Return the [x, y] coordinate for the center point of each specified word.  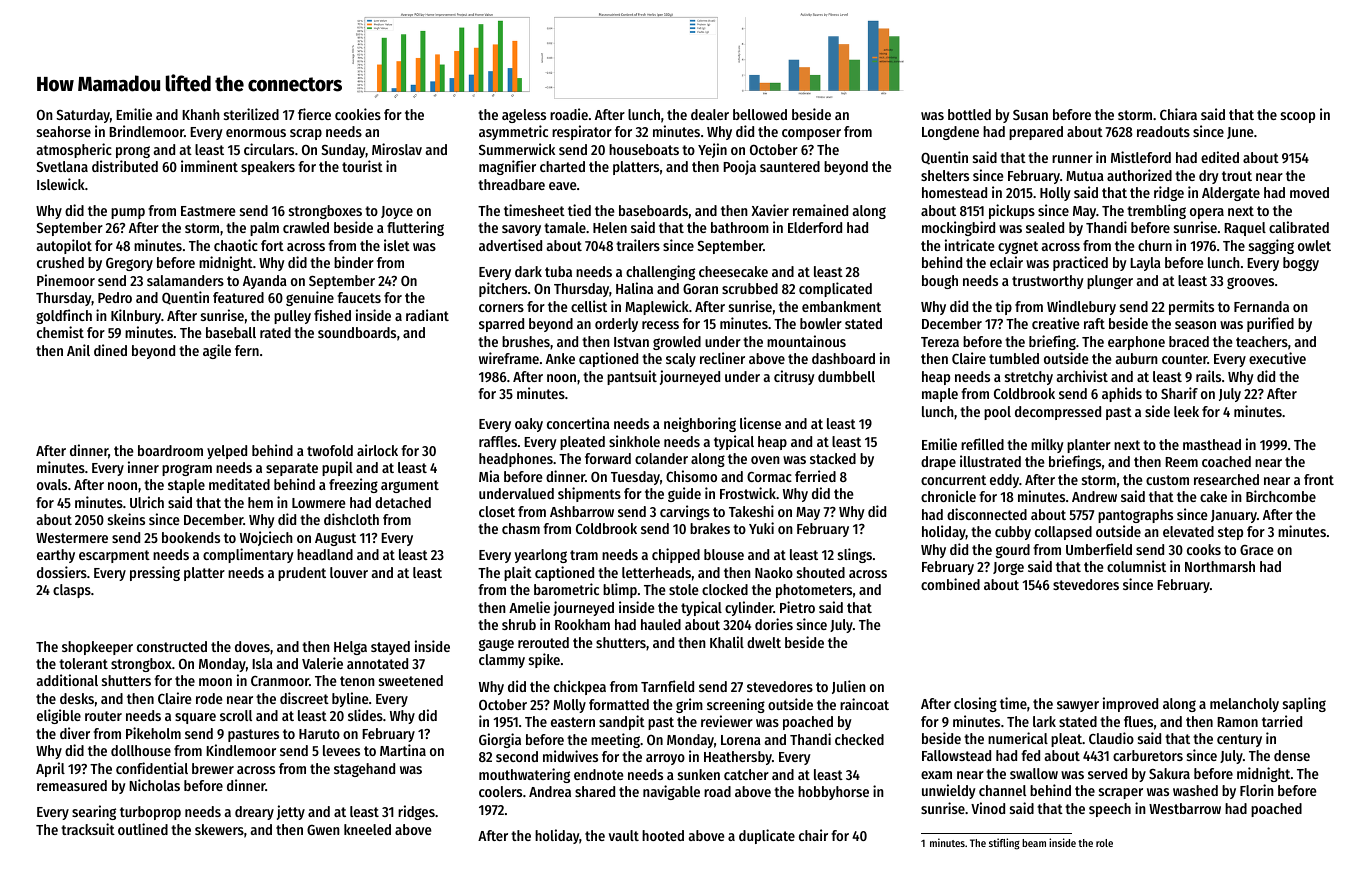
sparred [501, 325]
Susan [1030, 114]
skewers [219, 829]
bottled [969, 114]
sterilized [251, 114]
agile [217, 351]
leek [1186, 411]
